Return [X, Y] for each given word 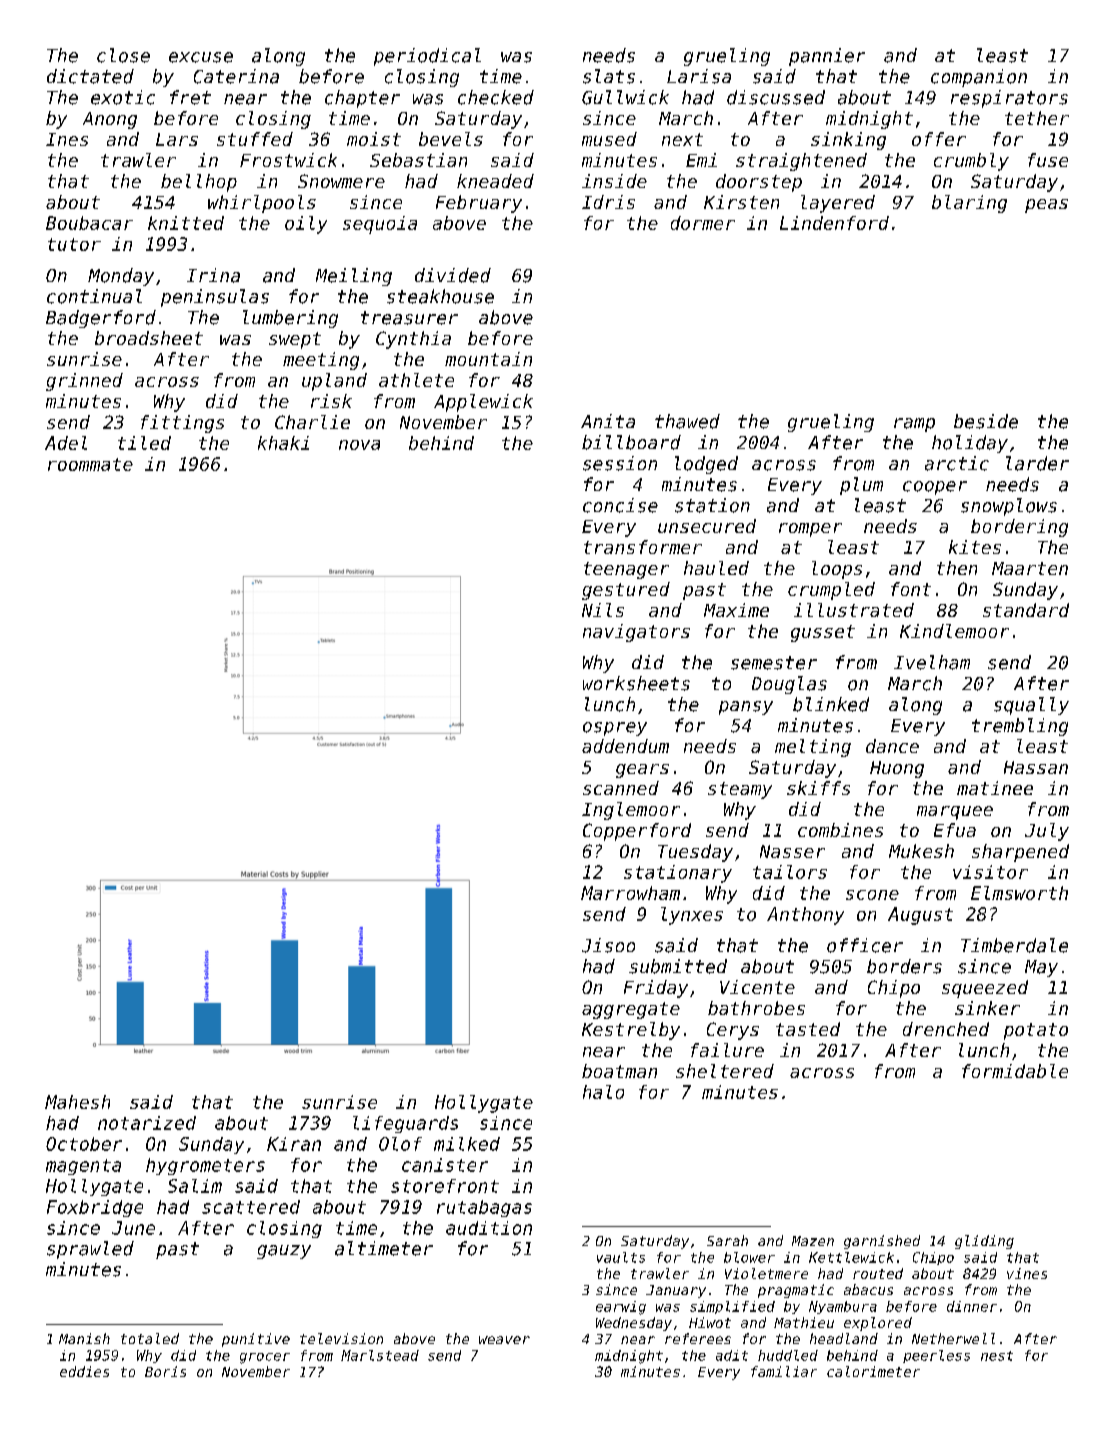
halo [603, 1092]
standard [1026, 610]
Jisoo [608, 945]
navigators [636, 633]
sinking [848, 141]
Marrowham [630, 893]
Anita [608, 421]
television [341, 1338]
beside [986, 421]
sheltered [725, 1071]
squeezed [985, 989]
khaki [283, 443]
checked [496, 97]
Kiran [294, 1144]
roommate [90, 464]
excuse [201, 57]
